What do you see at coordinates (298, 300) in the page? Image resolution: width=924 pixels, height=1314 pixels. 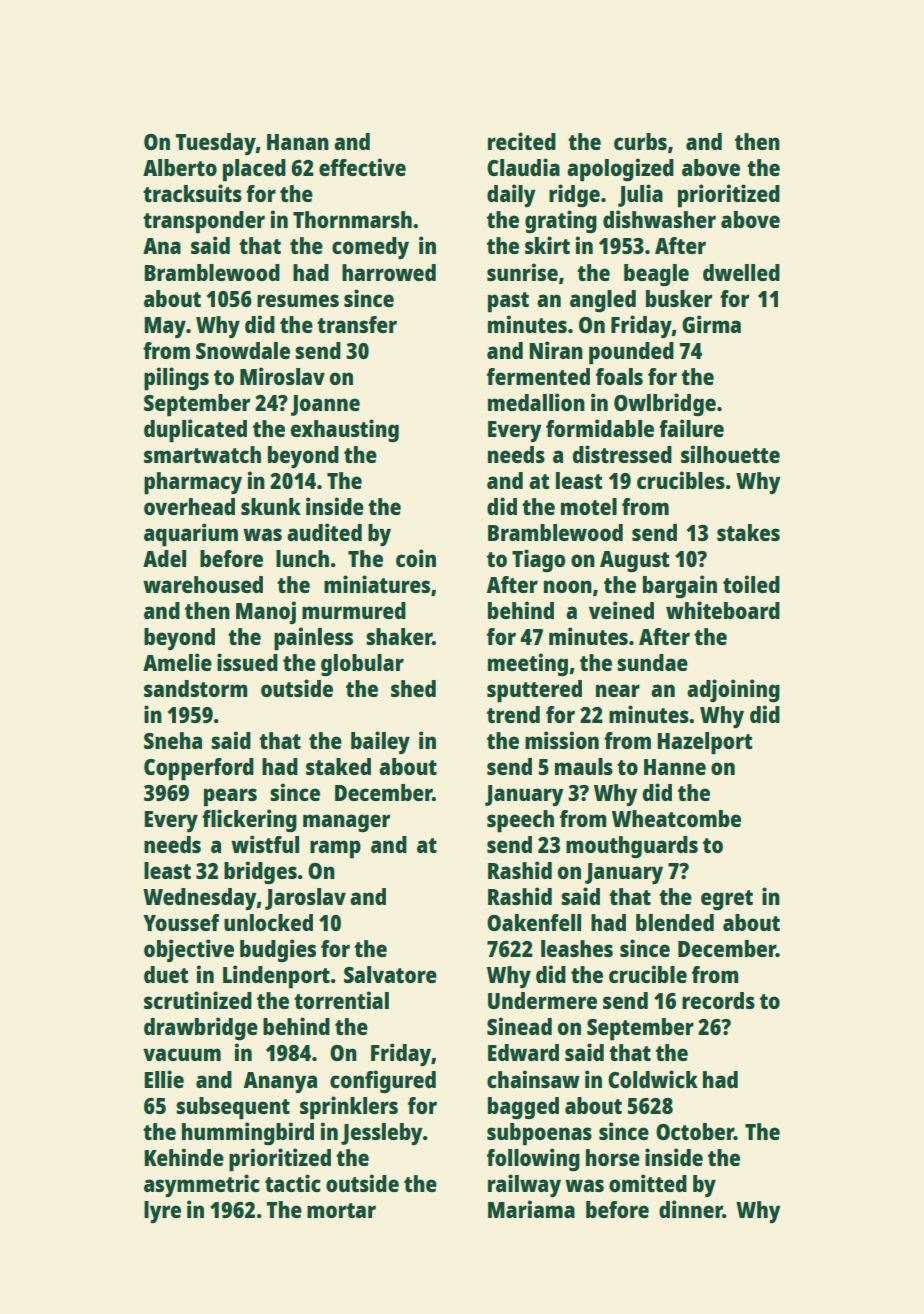 I see `resumes` at bounding box center [298, 300].
